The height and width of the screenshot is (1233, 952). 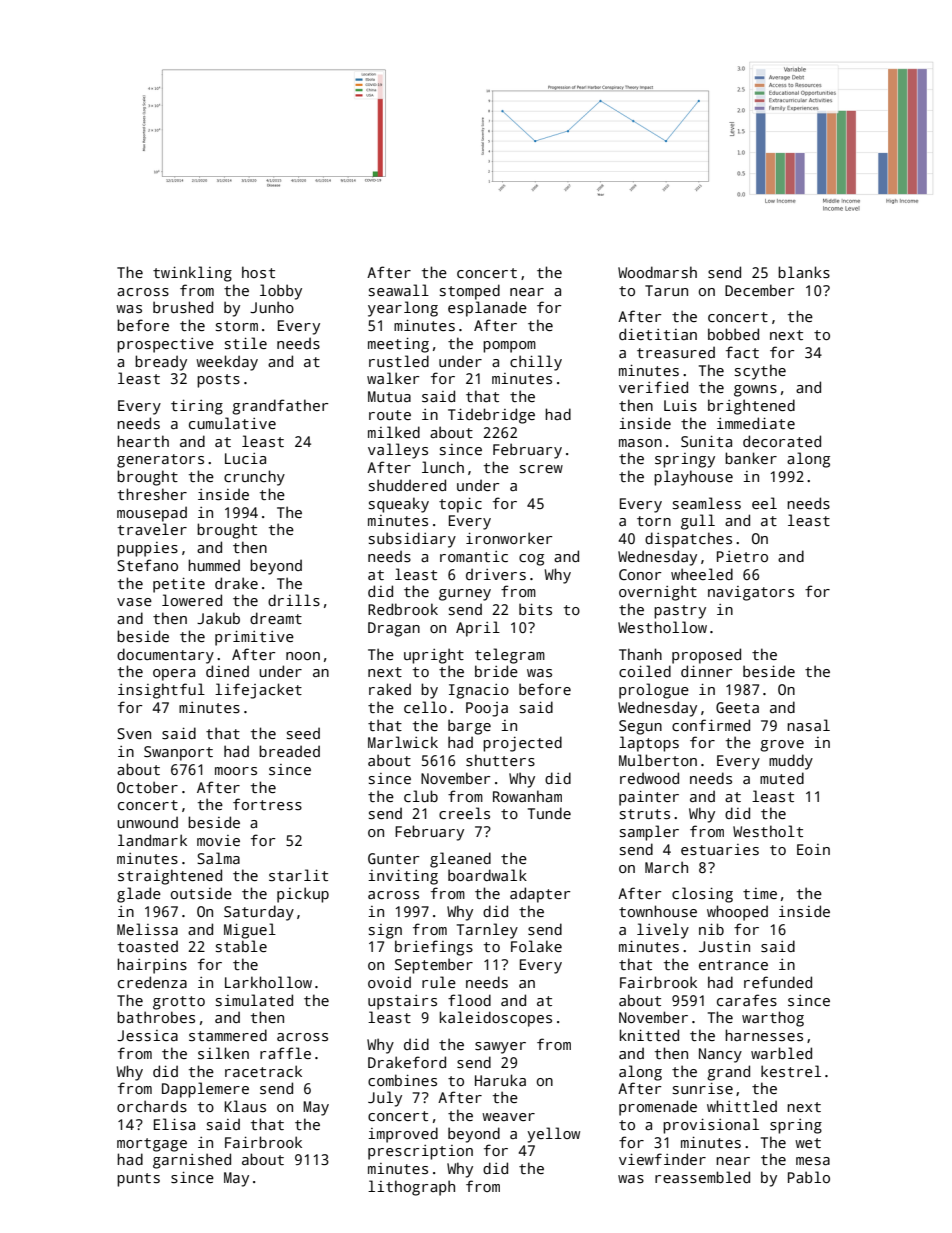 I want to click on squeaky, so click(x=399, y=505).
